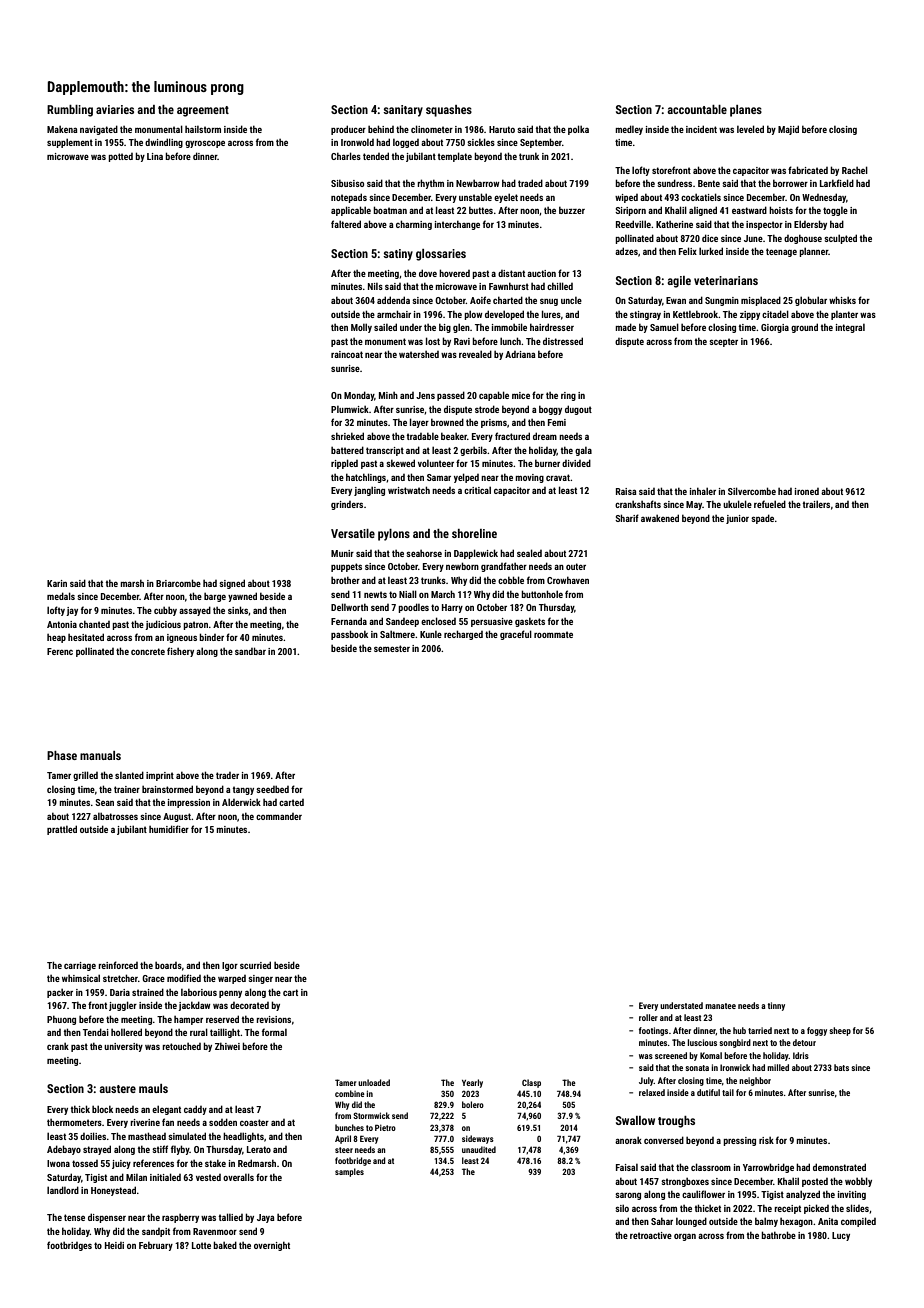  What do you see at coordinates (203, 111) in the screenshot?
I see `agreement` at bounding box center [203, 111].
